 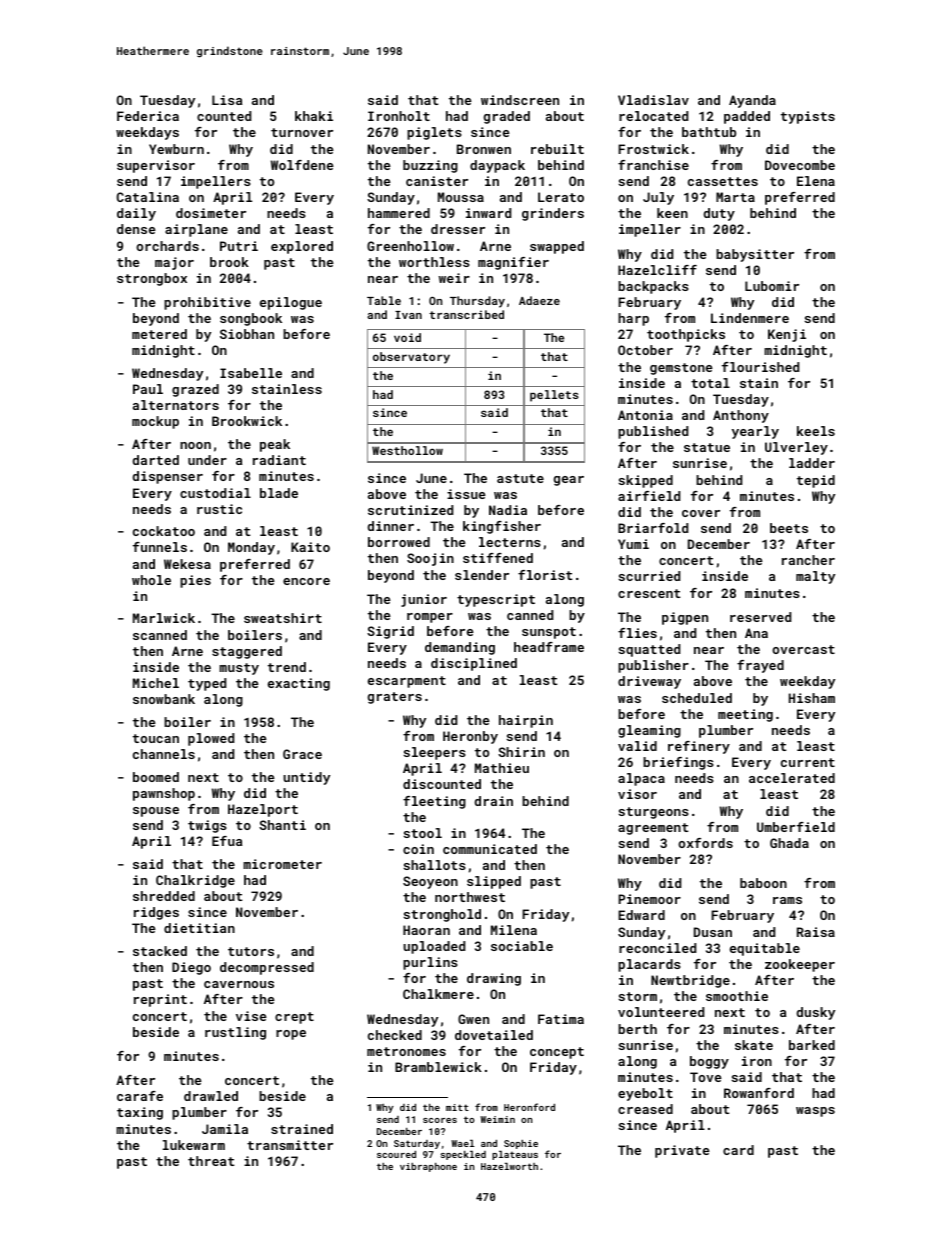 What do you see at coordinates (521, 1144) in the screenshot?
I see `Sophie` at bounding box center [521, 1144].
